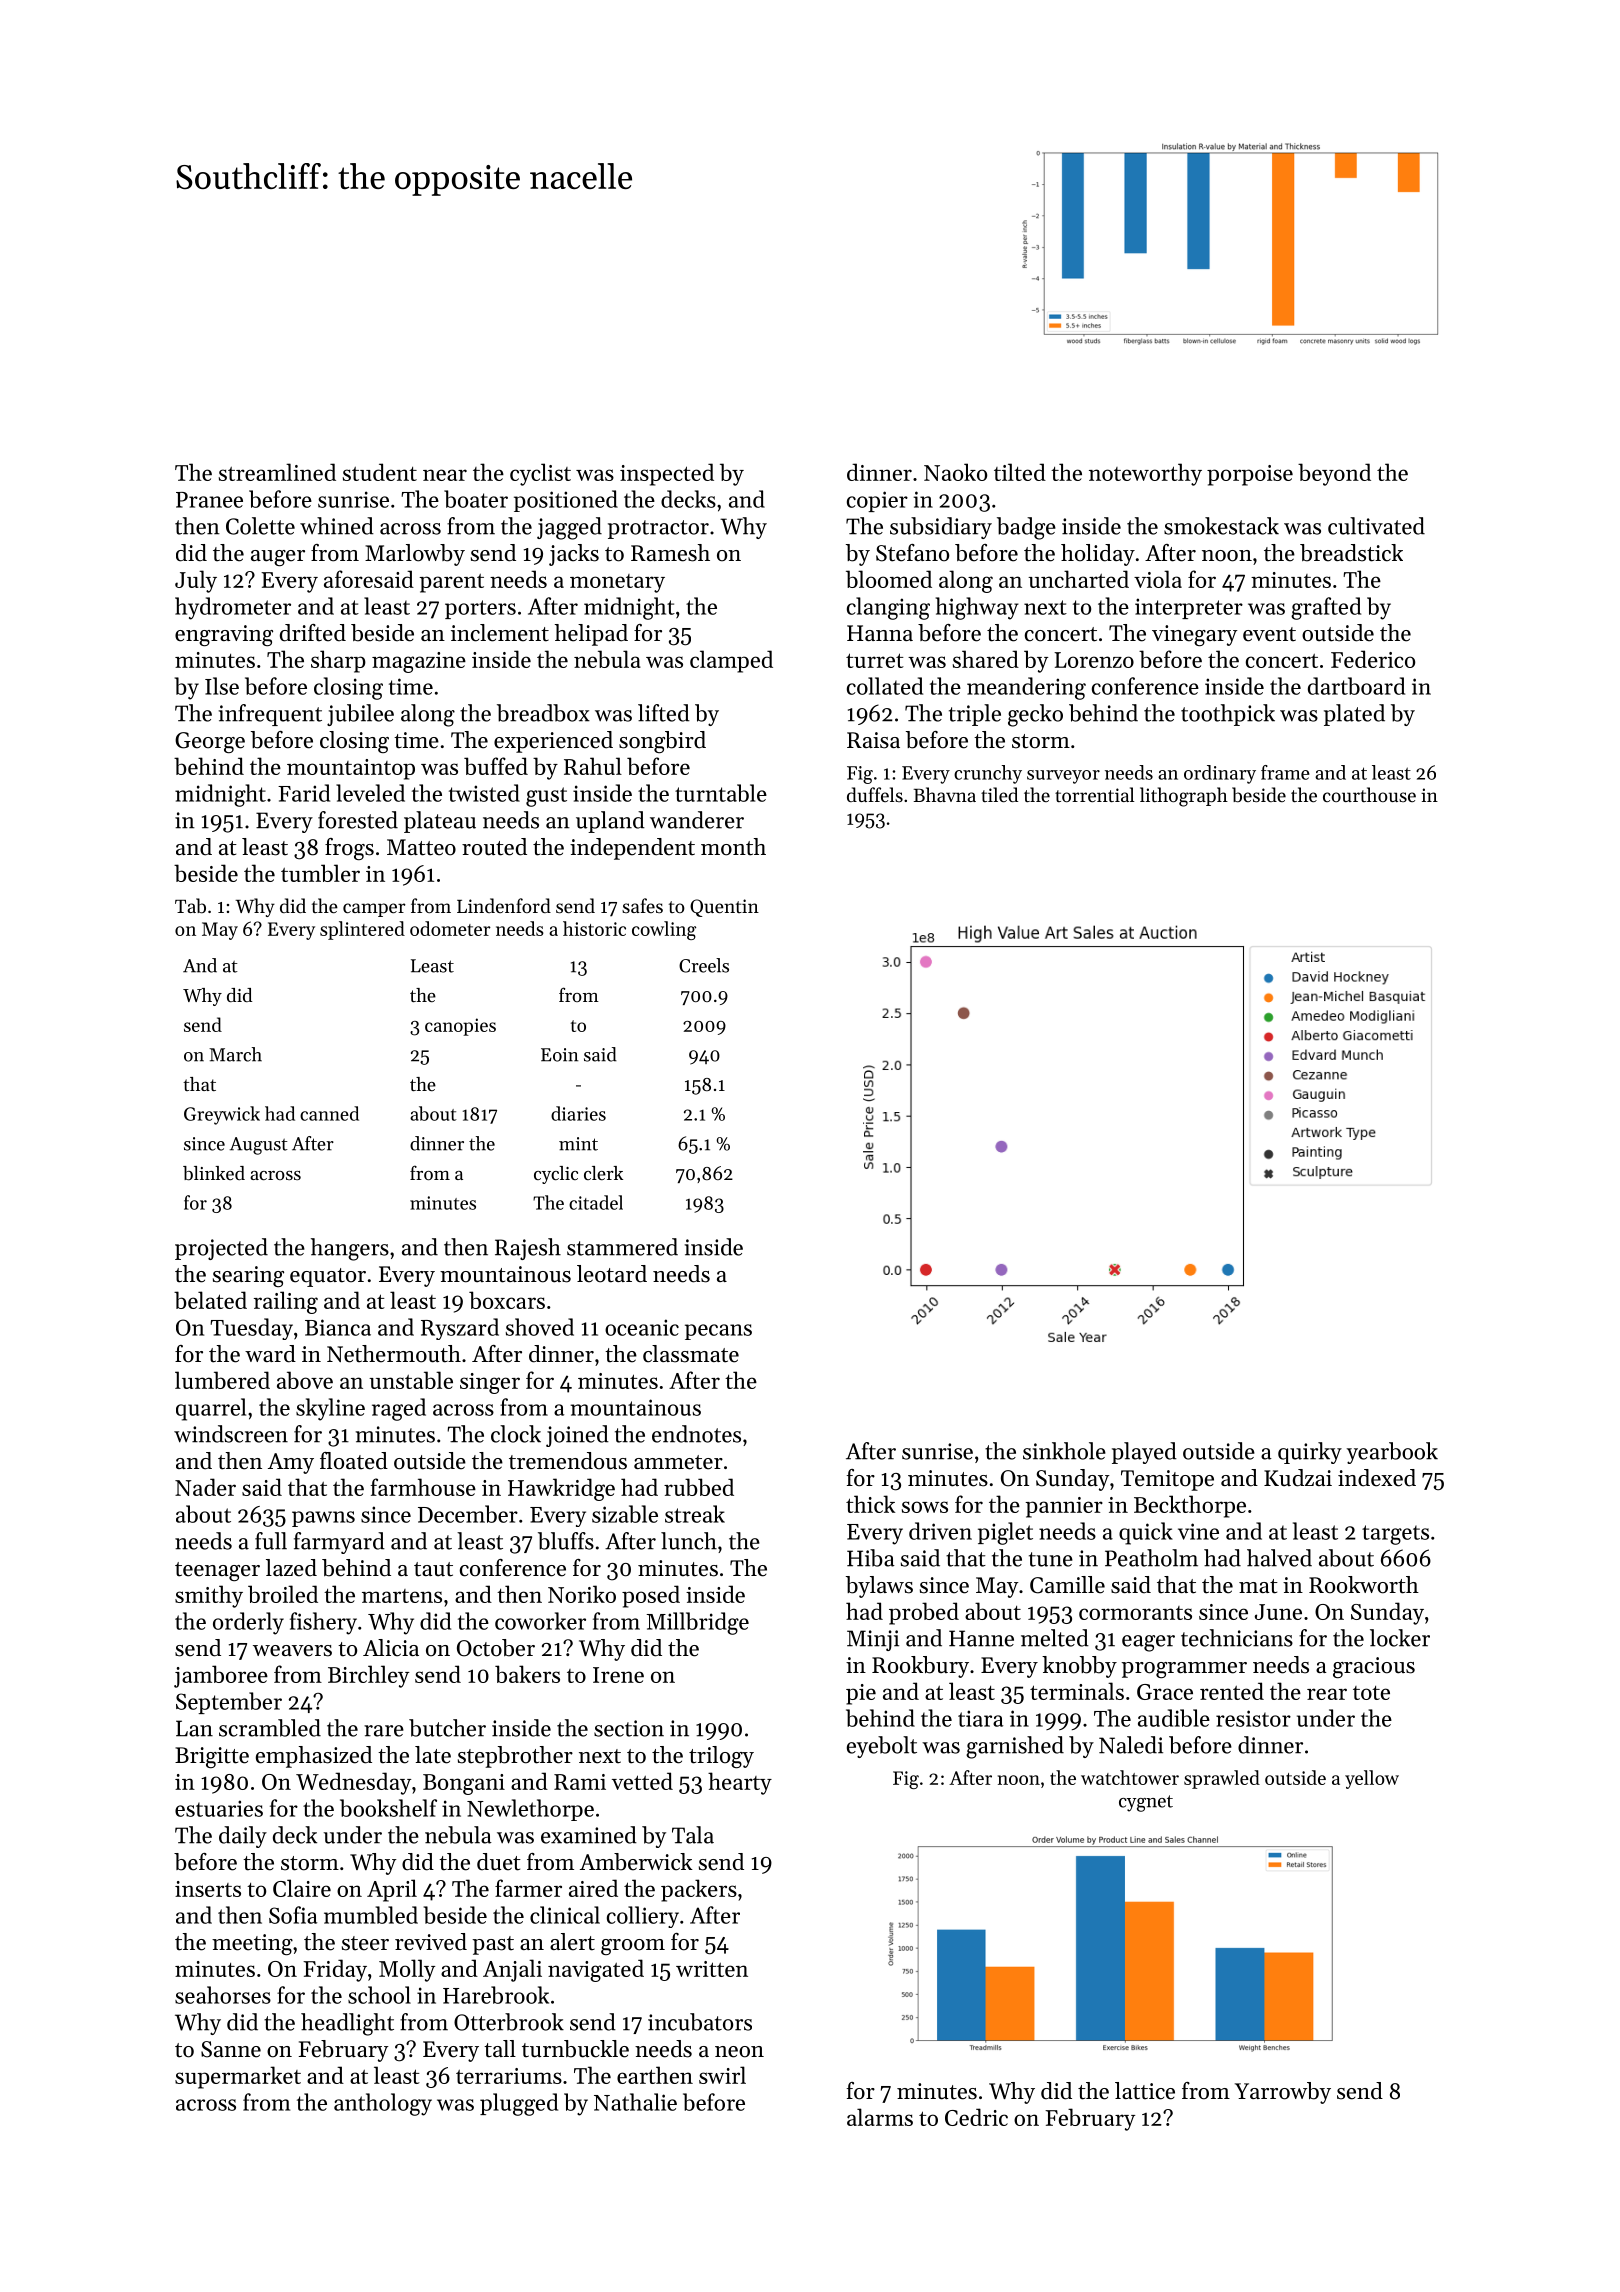 The image size is (1620, 2292). Describe the element at coordinates (351, 769) in the screenshot. I see `mountaintop` at that location.
